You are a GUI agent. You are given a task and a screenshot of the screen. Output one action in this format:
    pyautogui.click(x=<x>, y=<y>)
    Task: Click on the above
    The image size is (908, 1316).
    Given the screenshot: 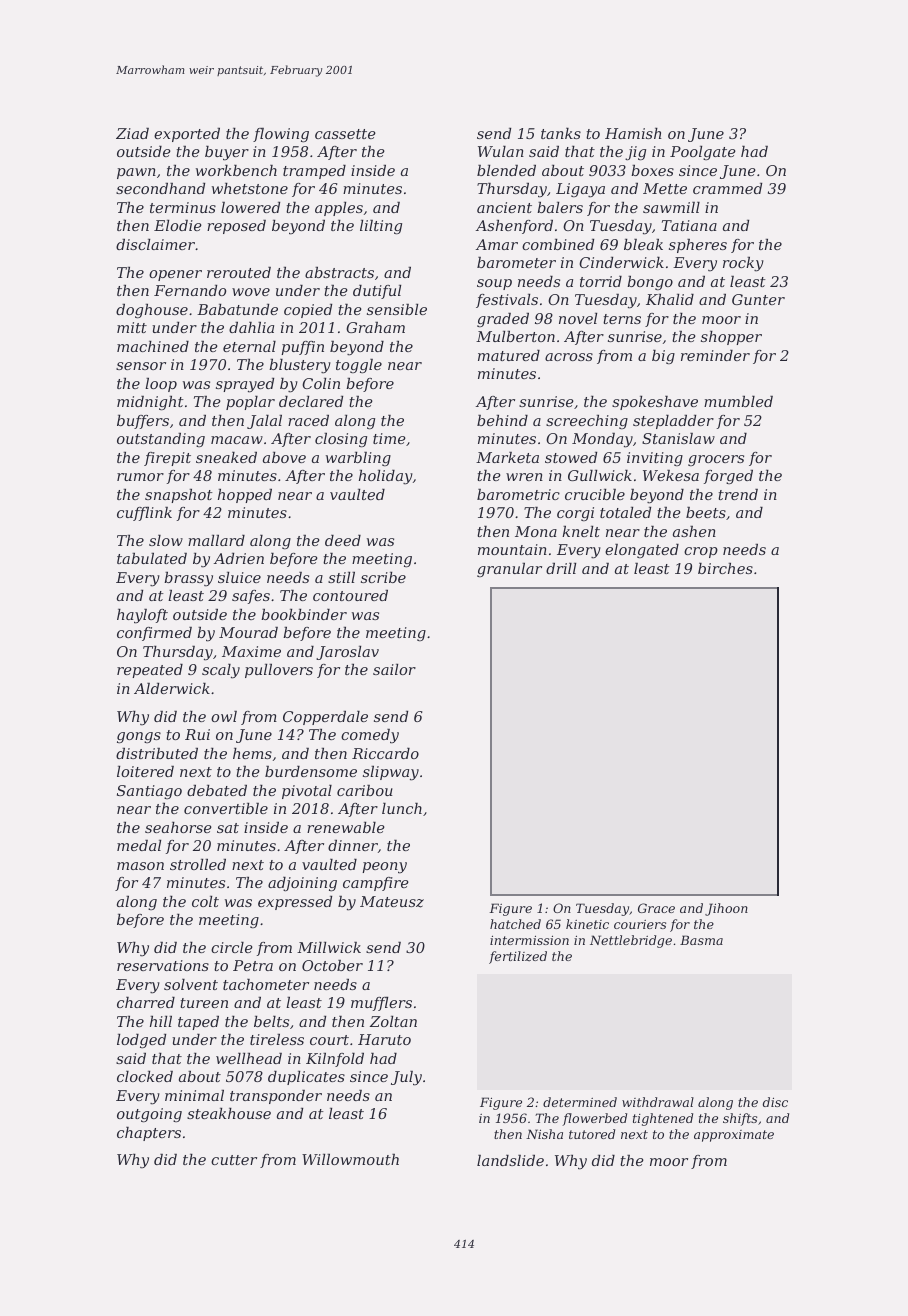 What is the action you would take?
    pyautogui.click(x=284, y=457)
